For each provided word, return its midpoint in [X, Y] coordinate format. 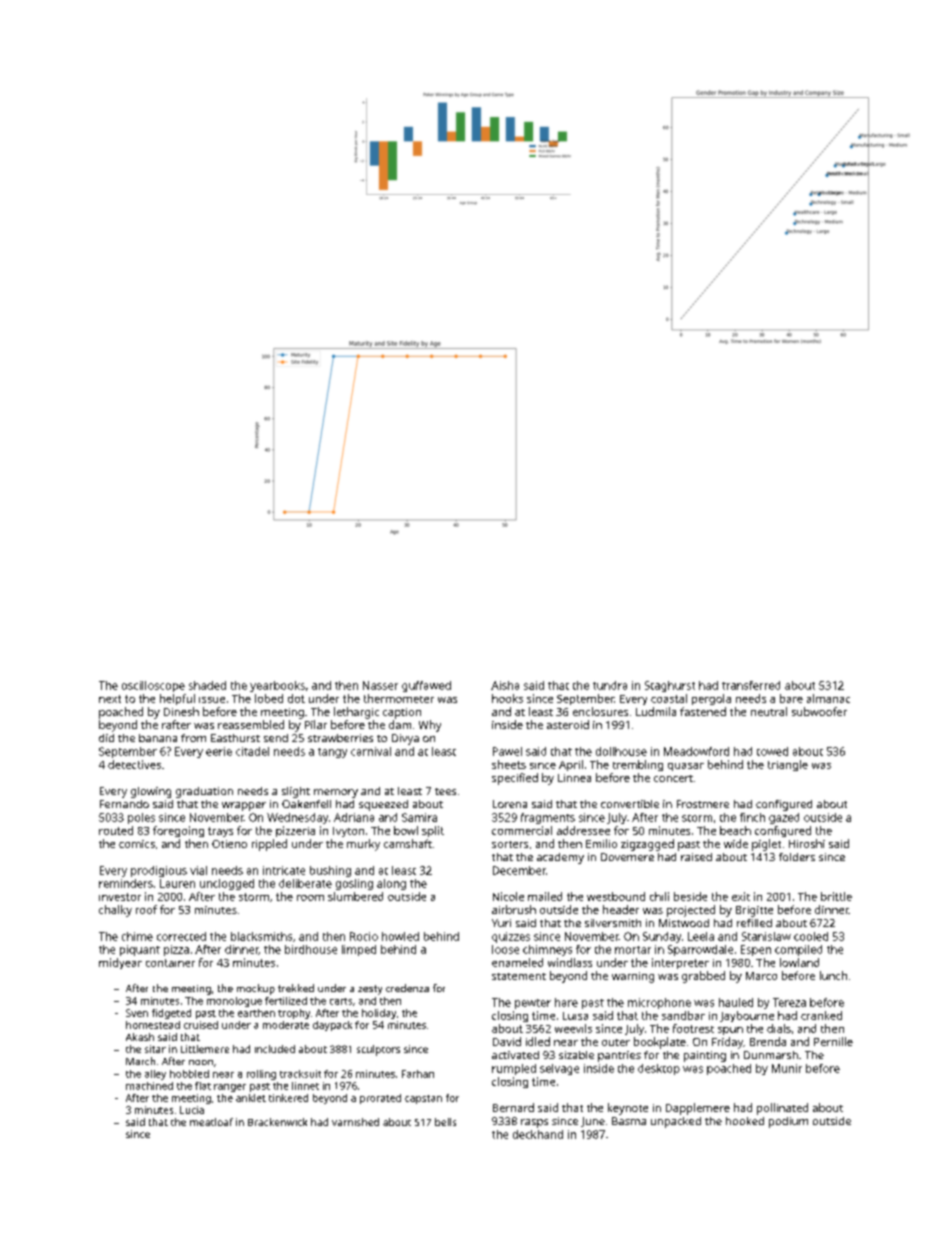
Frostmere [703, 804]
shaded [207, 685]
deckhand [538, 1134]
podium [788, 1122]
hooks [507, 698]
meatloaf [211, 1122]
